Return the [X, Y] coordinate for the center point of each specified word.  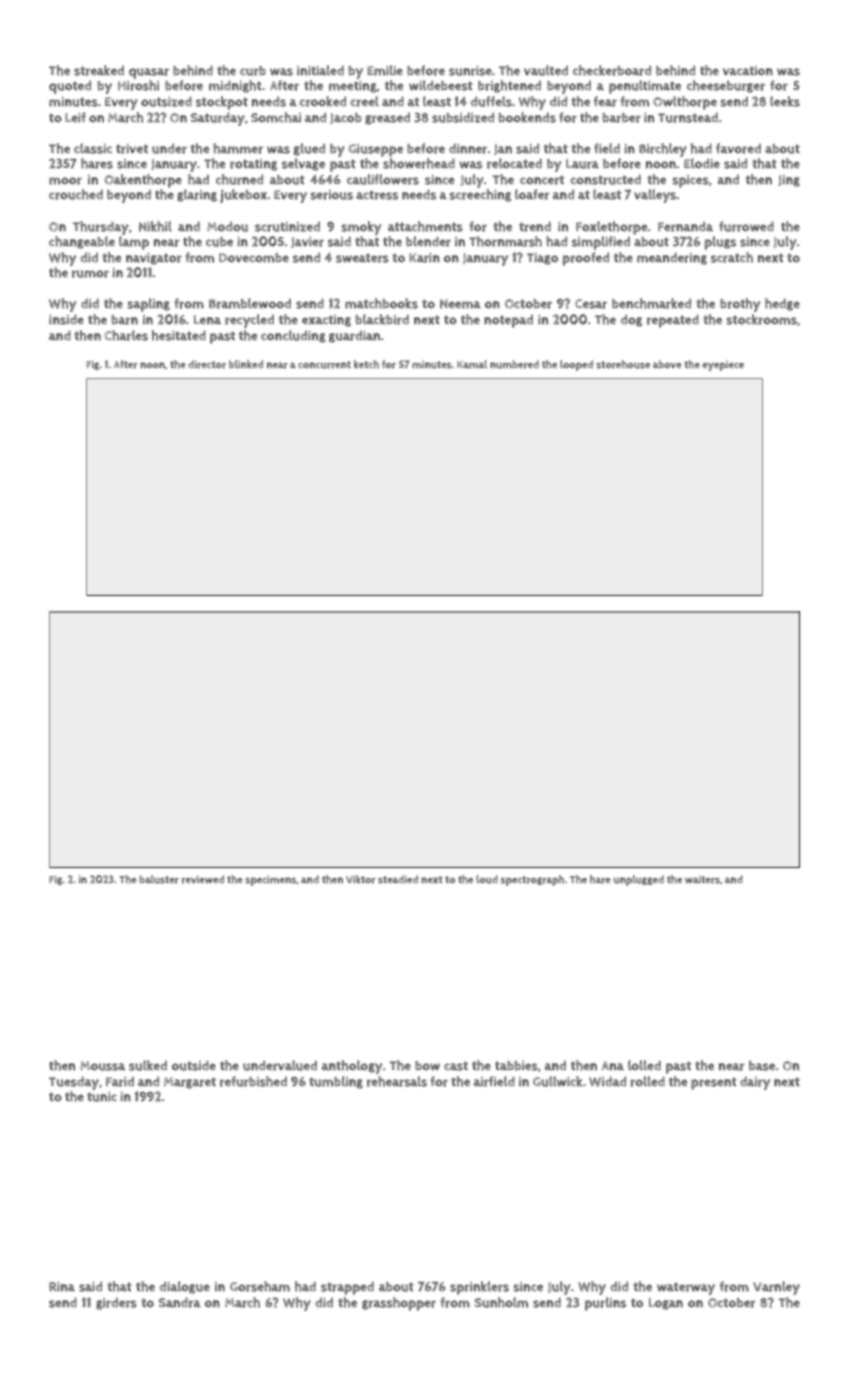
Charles [126, 335]
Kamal [472, 364]
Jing [789, 181]
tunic [102, 1097]
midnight [235, 86]
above [667, 364]
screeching [480, 195]
